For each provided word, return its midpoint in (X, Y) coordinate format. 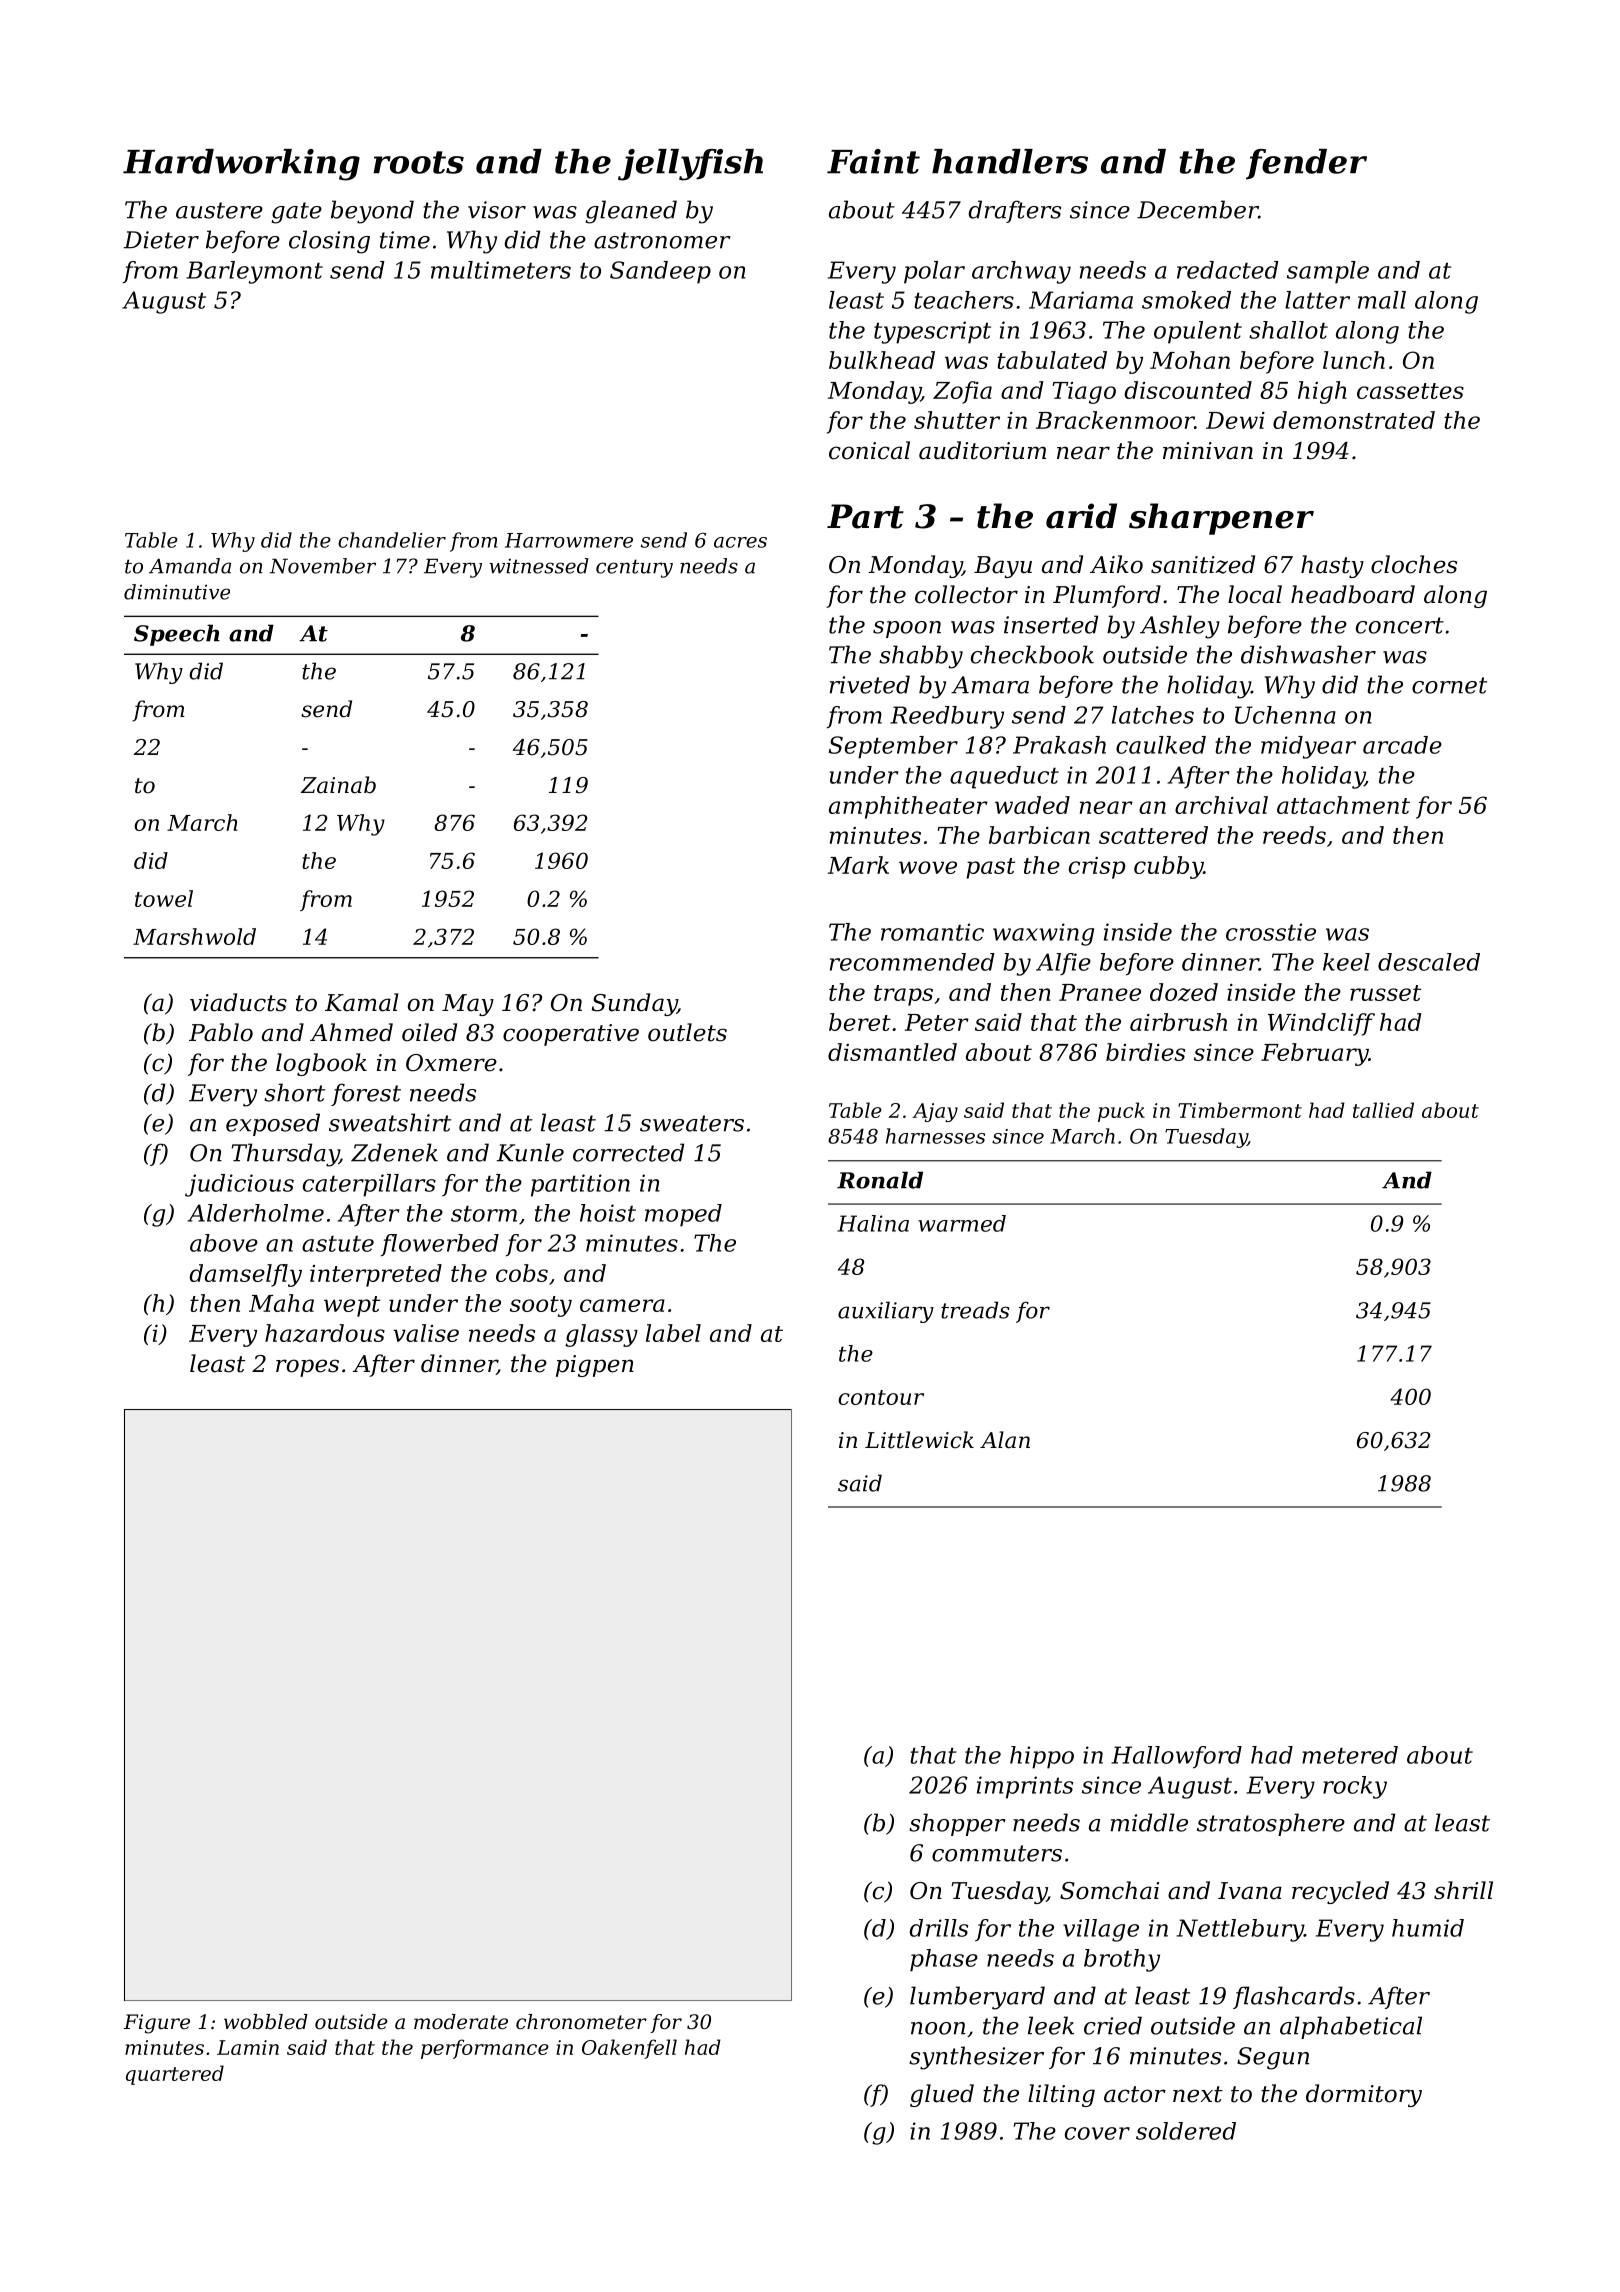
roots (418, 162)
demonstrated (1354, 420)
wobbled (266, 2022)
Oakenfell (629, 2049)
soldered (1186, 2131)
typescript (932, 332)
